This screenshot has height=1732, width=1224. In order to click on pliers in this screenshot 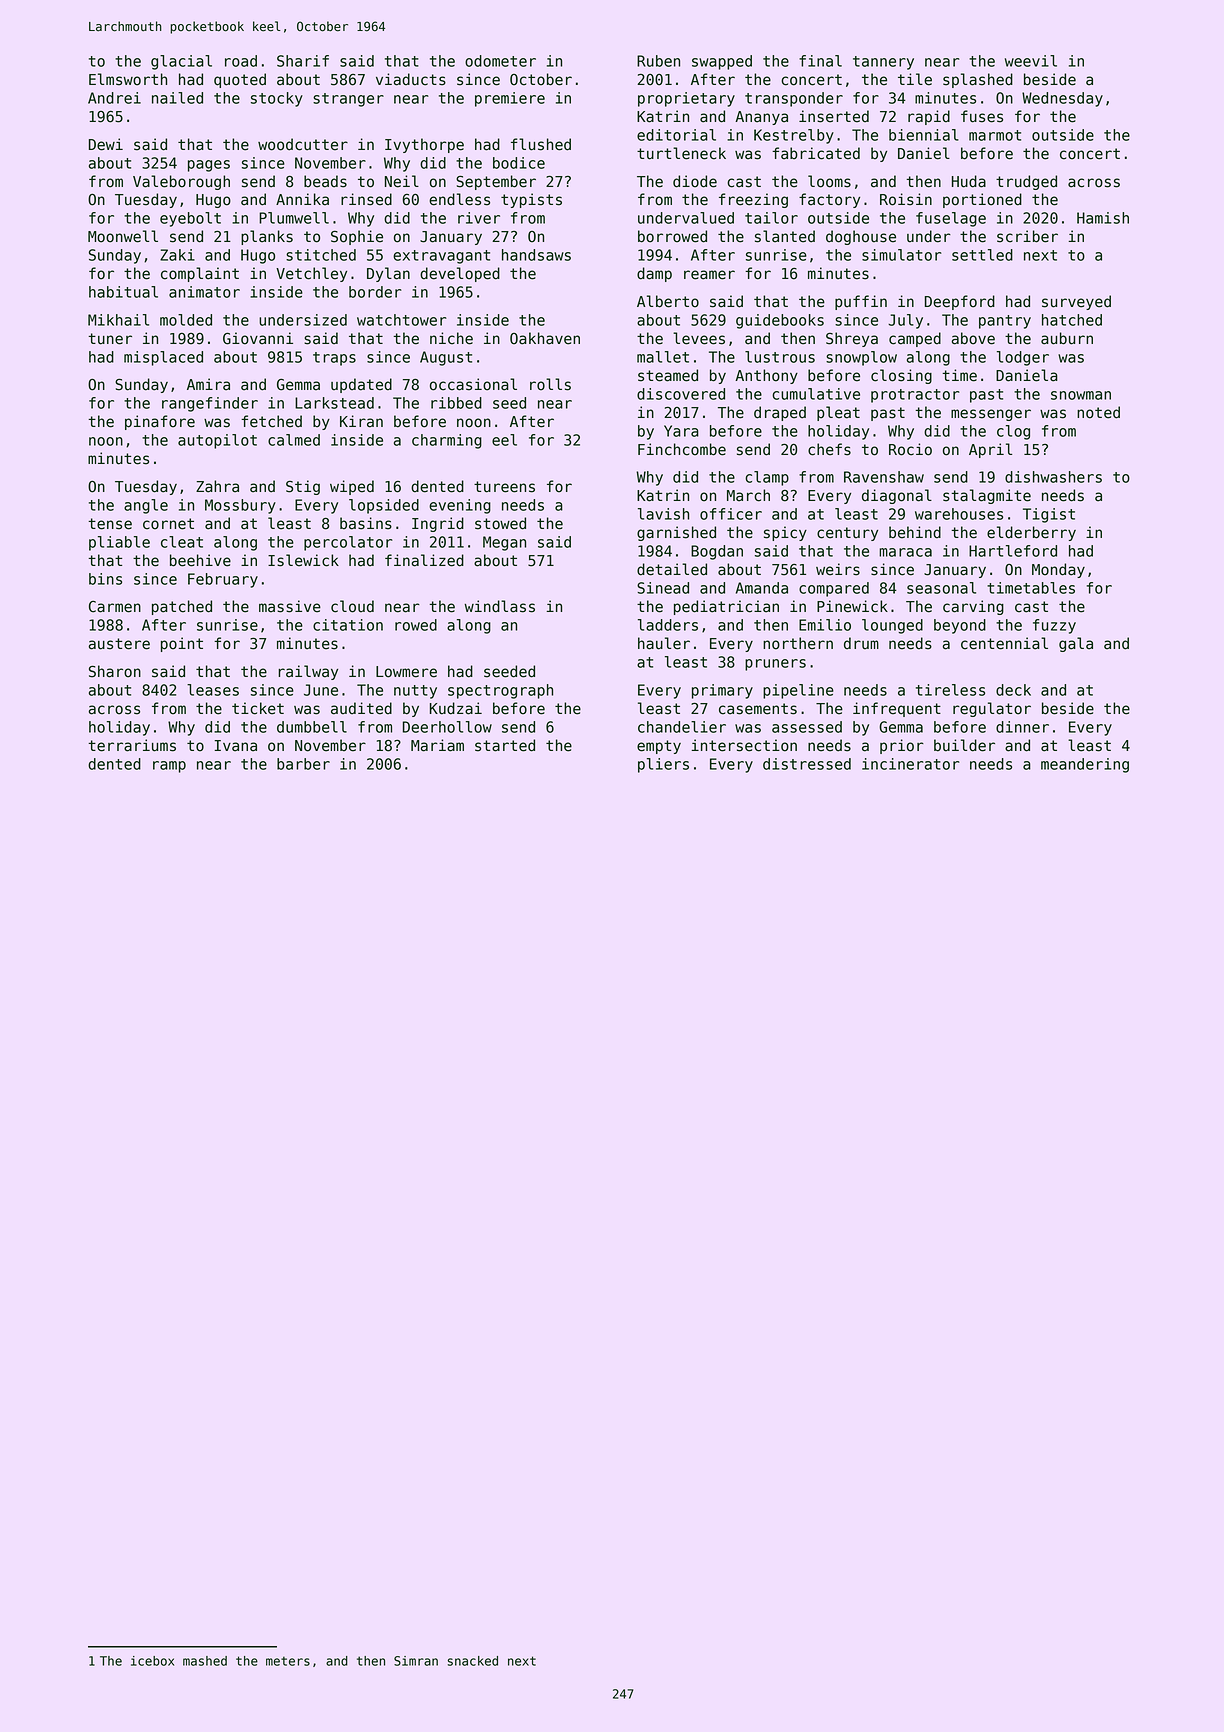, I will do `click(663, 765)`.
